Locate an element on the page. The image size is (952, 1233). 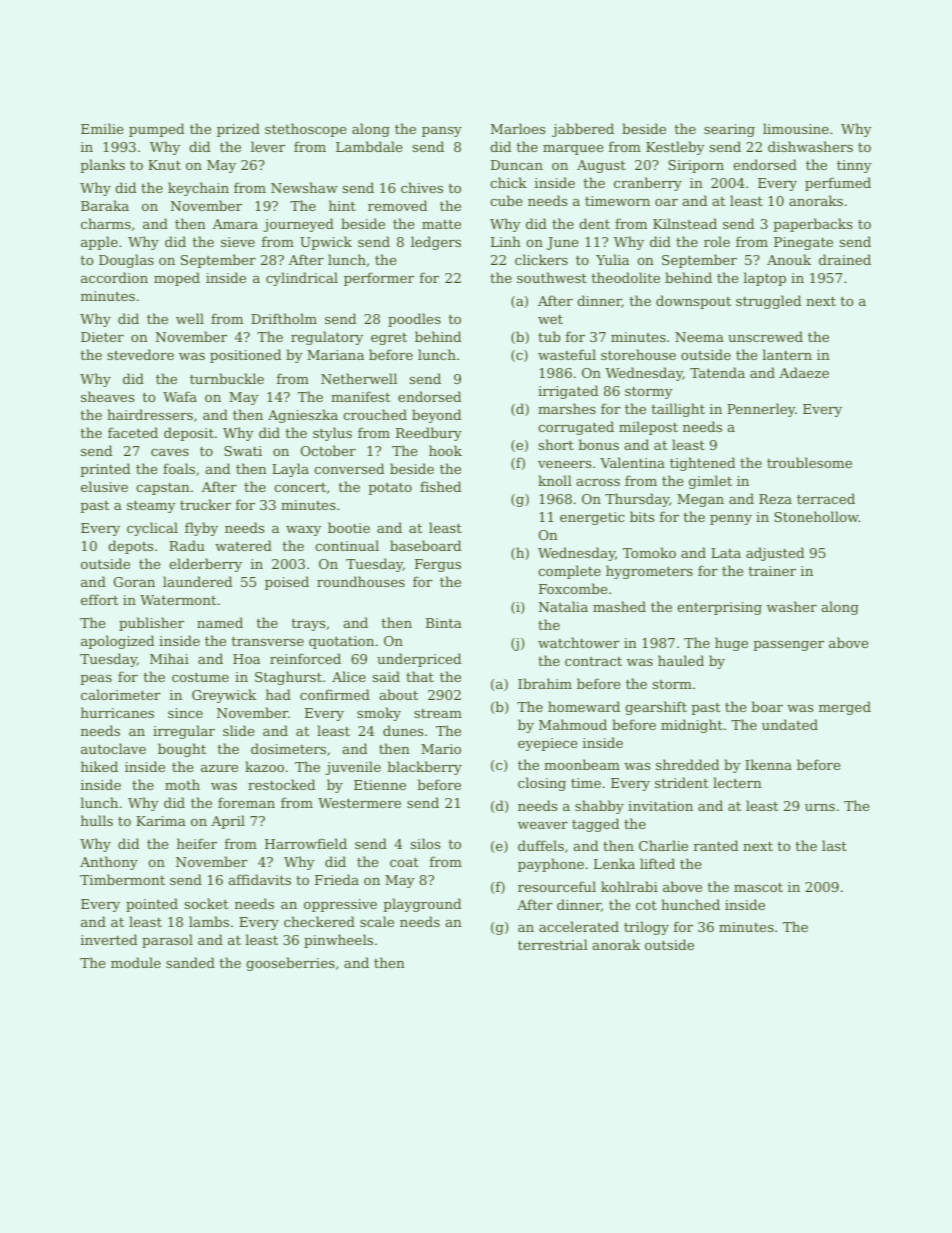
undated is located at coordinates (790, 724).
